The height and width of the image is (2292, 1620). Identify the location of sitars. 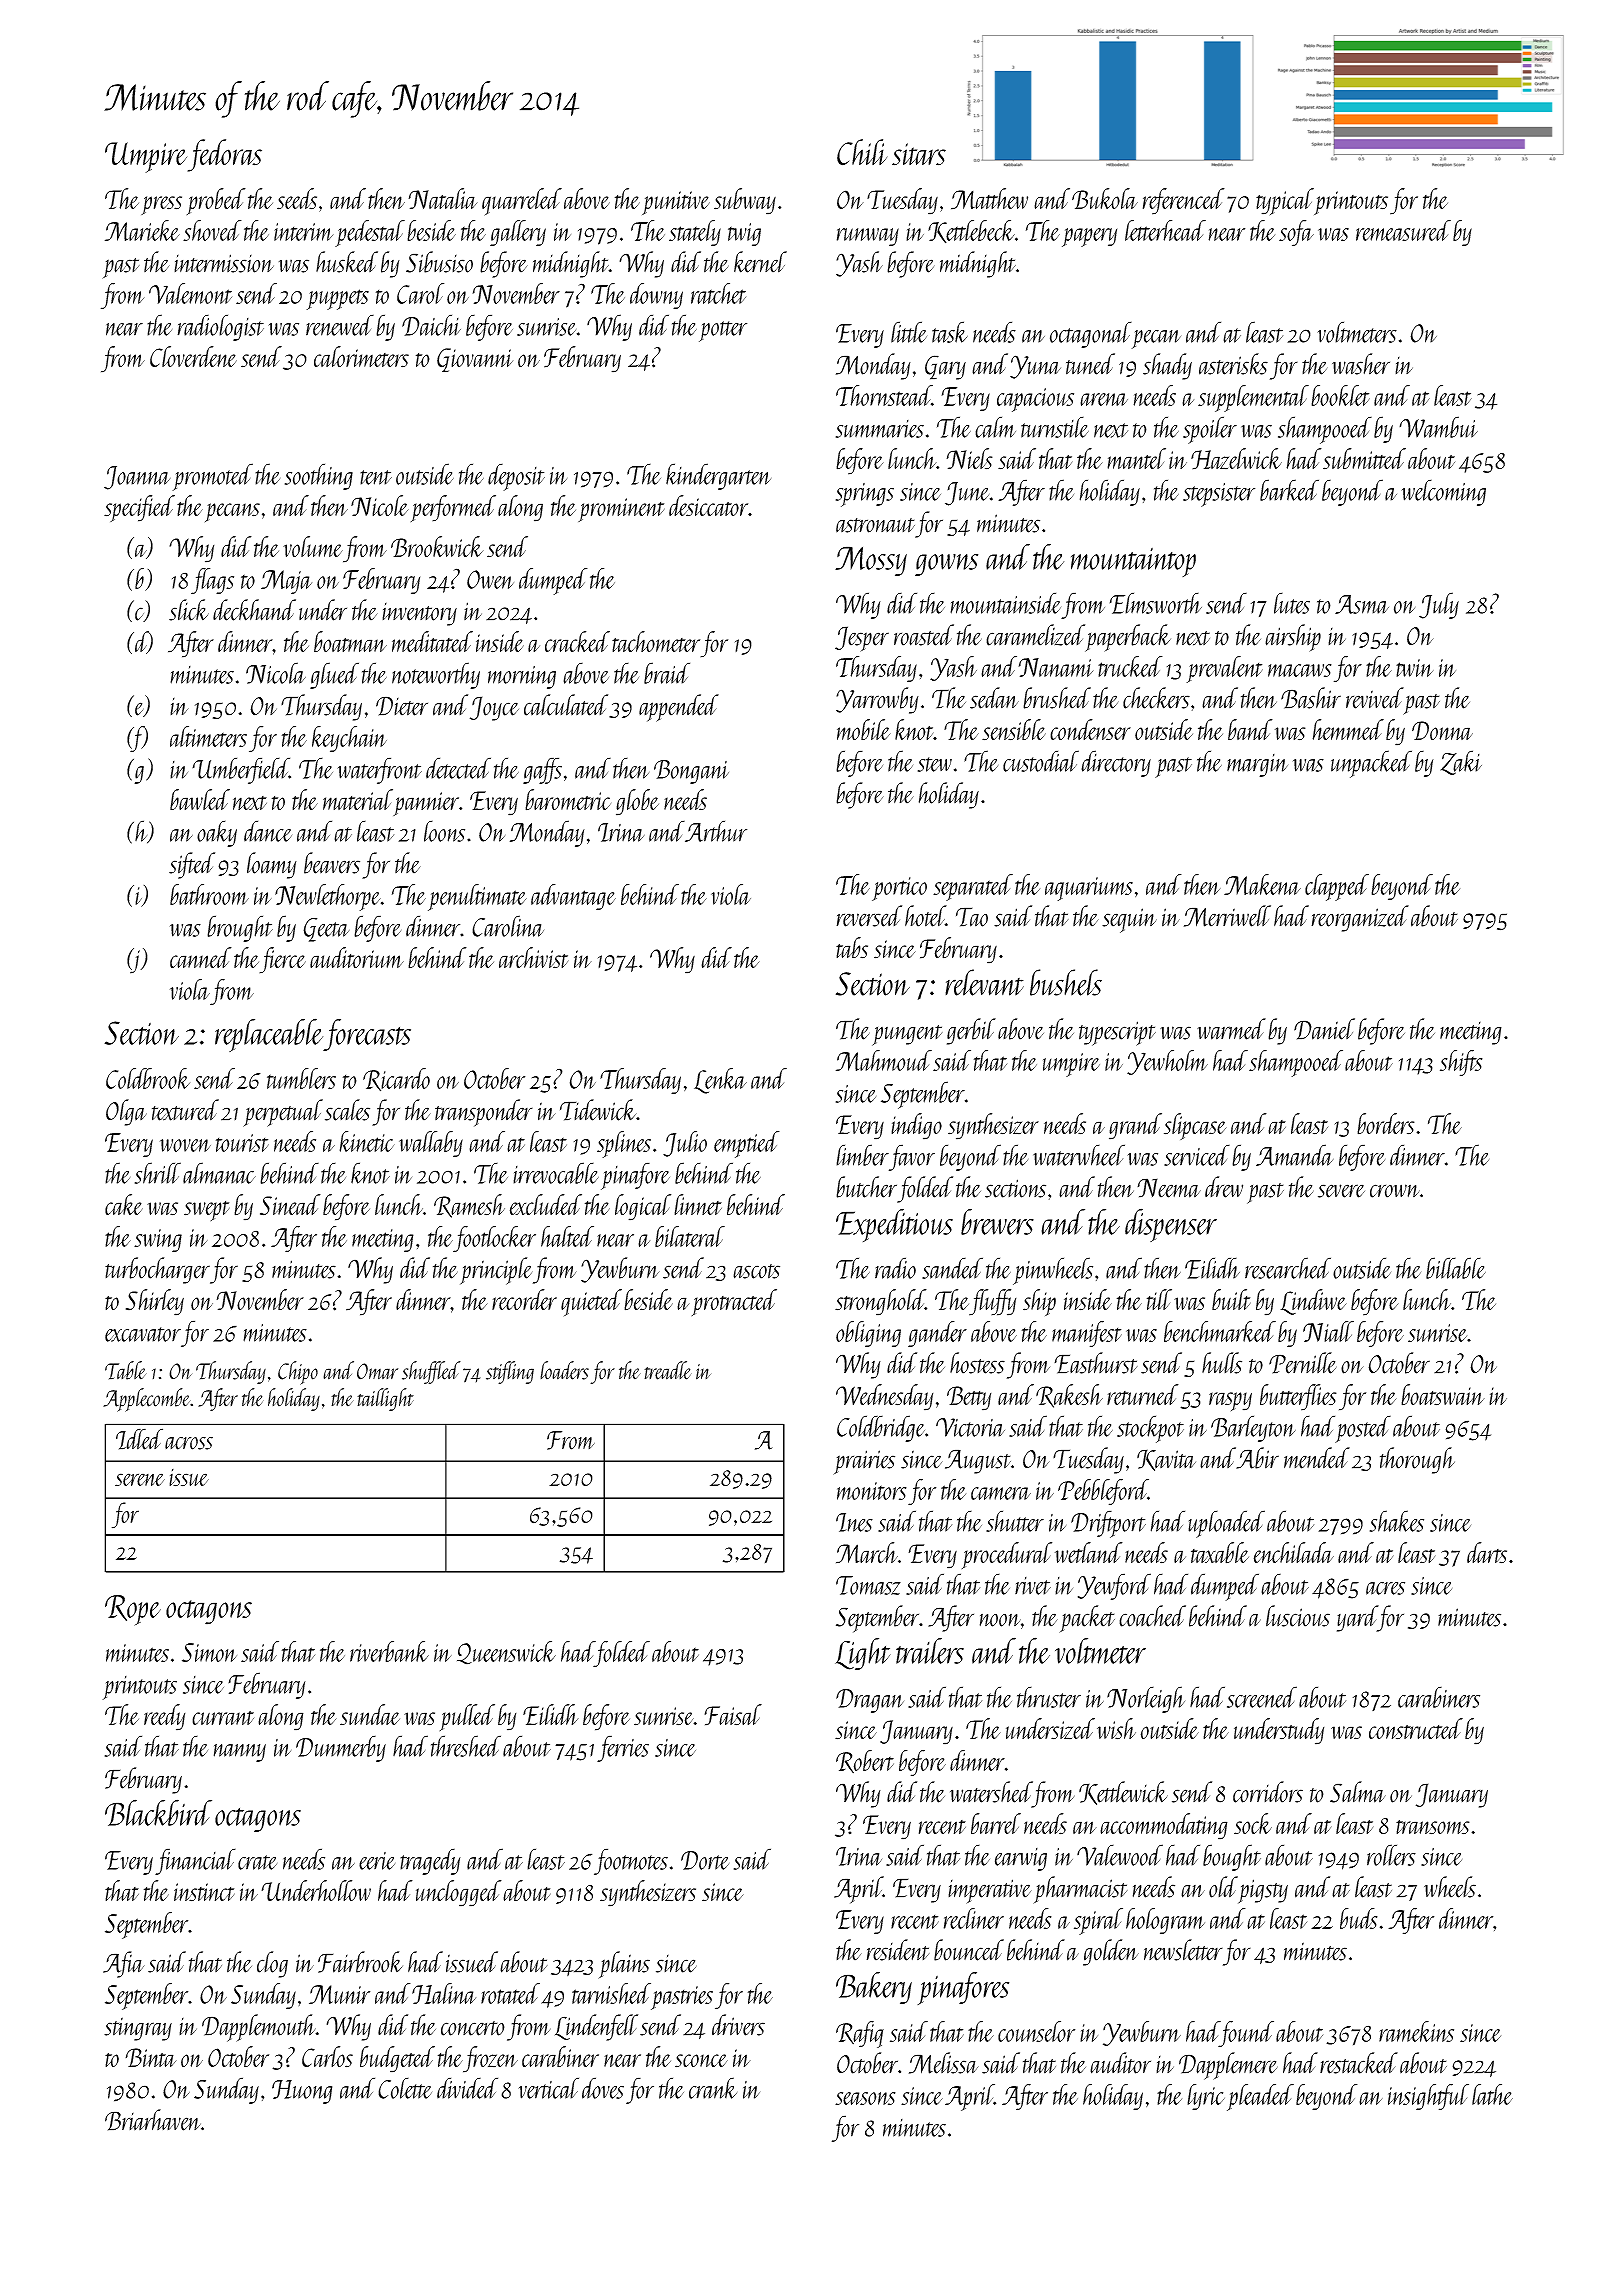
(919, 154).
